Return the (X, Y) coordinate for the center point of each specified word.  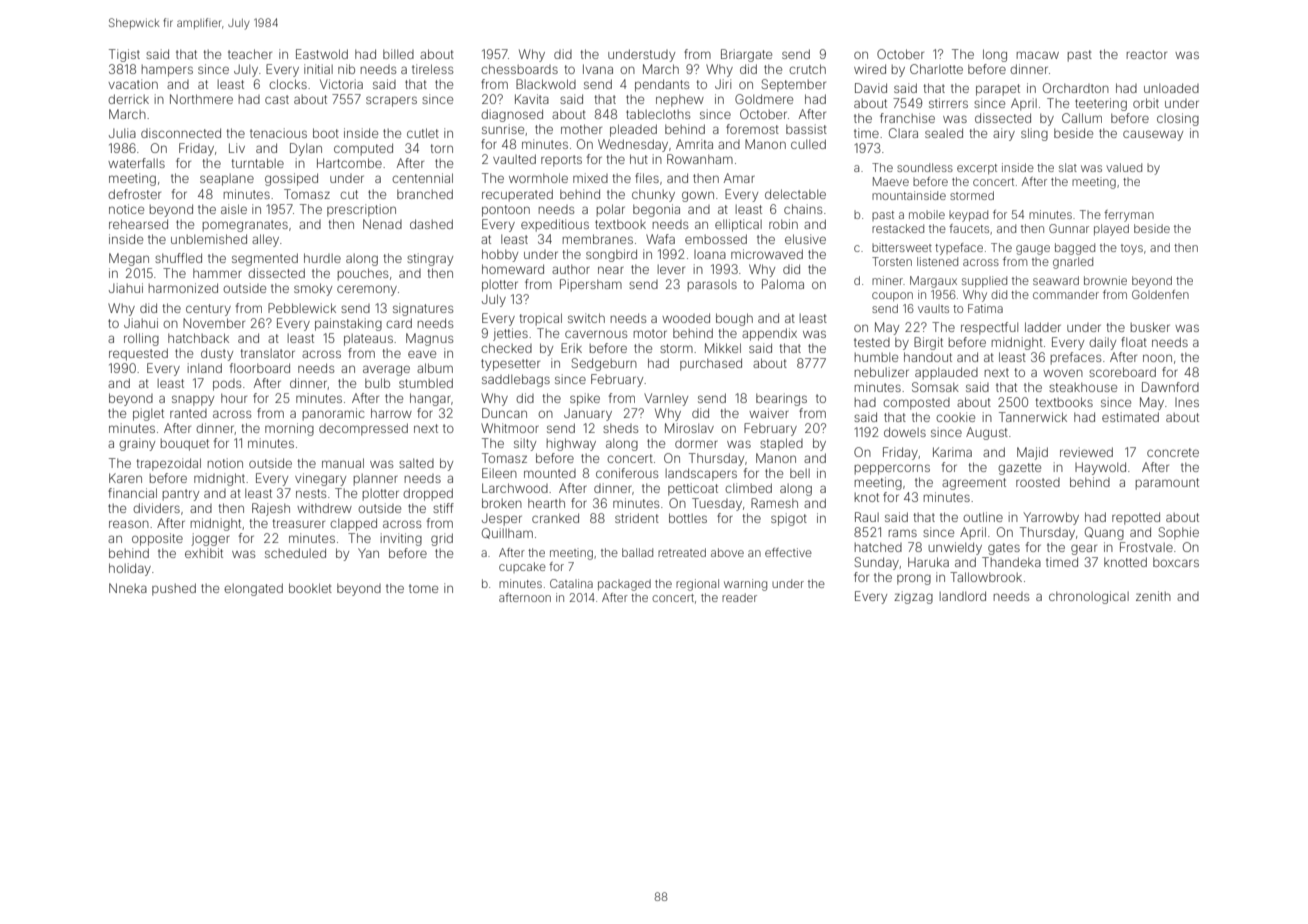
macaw (1038, 55)
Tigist (124, 55)
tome (423, 588)
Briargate (746, 55)
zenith (1153, 596)
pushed (174, 589)
